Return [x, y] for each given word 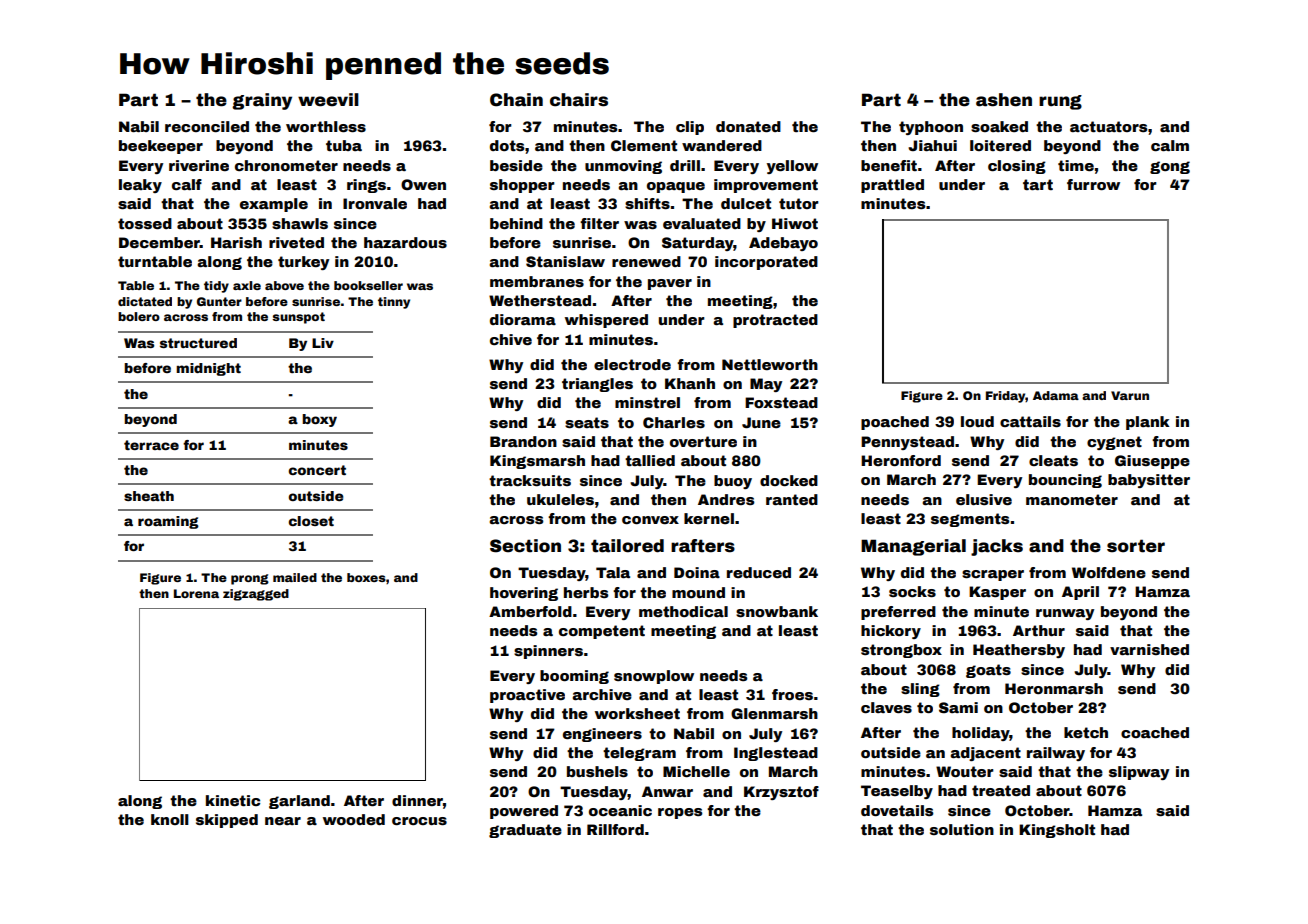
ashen [1004, 100]
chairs [579, 100]
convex [650, 520]
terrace [151, 445]
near [283, 821]
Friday [1006, 397]
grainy [262, 101]
